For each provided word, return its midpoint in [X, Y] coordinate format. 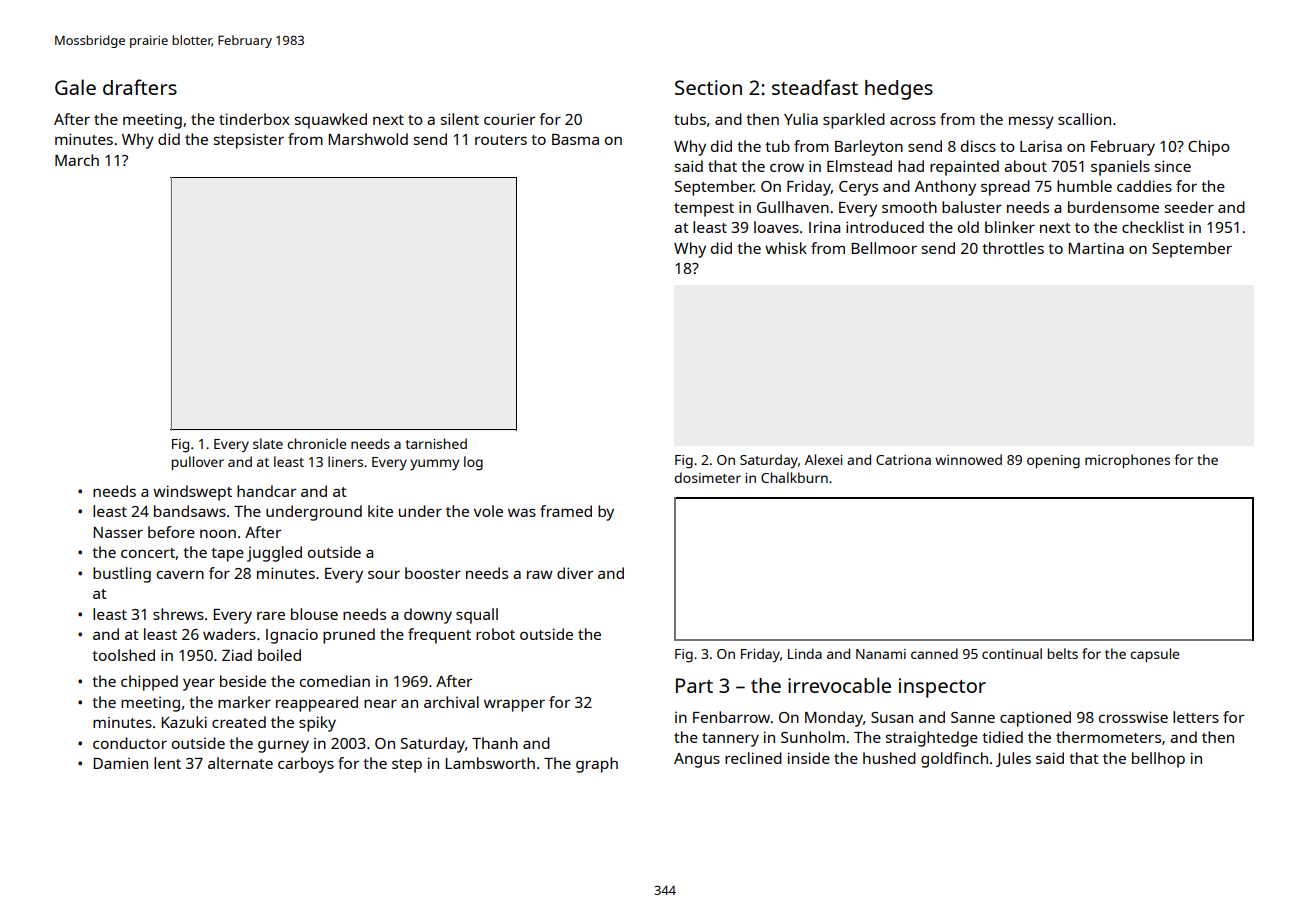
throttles [1013, 248]
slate [268, 443]
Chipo [1209, 148]
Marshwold [368, 139]
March [77, 160]
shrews [178, 614]
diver [575, 573]
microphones [1127, 461]
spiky [317, 724]
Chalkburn [794, 477]
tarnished [436, 443]
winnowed [968, 459]
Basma [575, 139]
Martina [1096, 248]
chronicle [316, 443]
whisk [786, 248]
